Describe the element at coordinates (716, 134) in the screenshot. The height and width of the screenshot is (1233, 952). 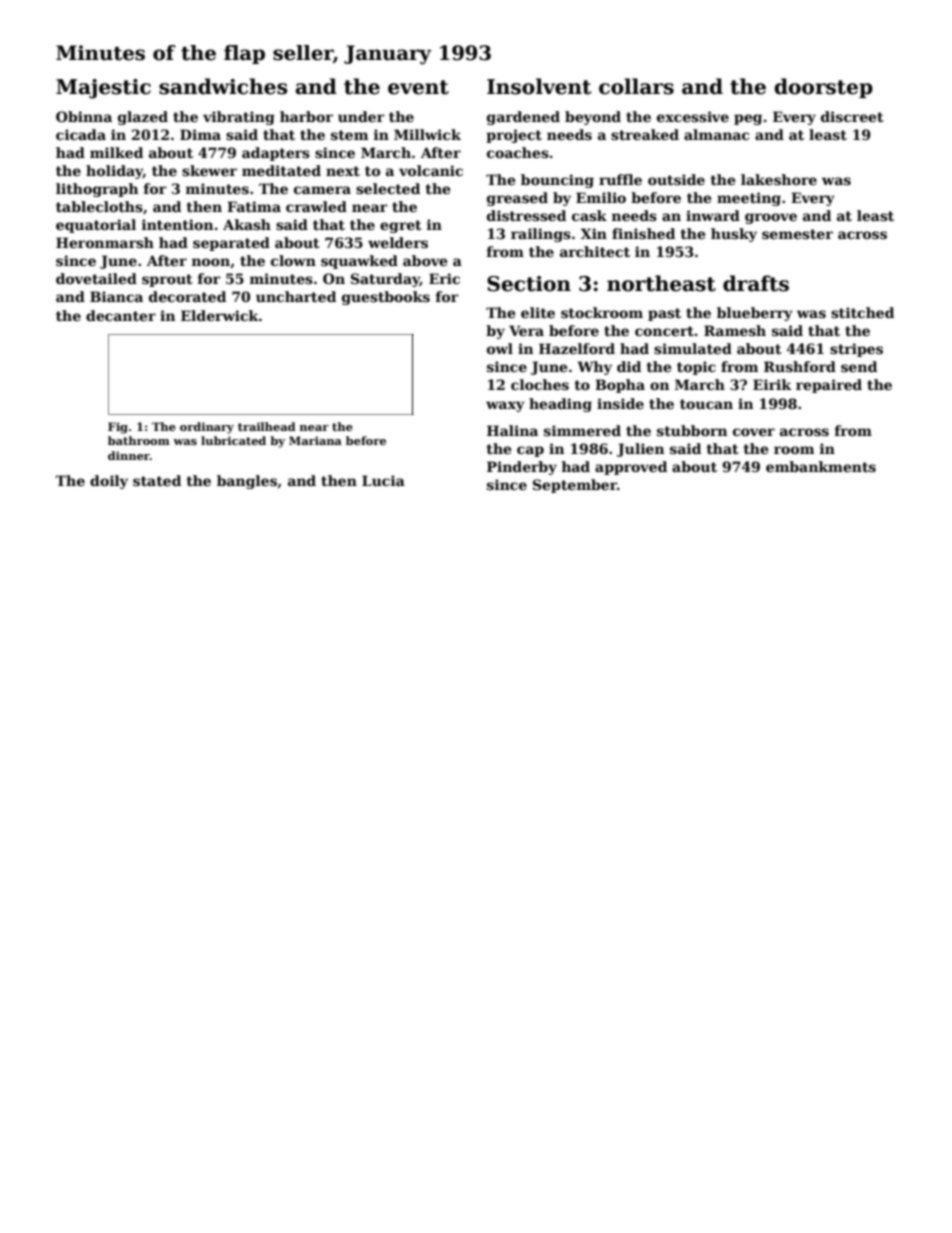
I see `almanac` at that location.
